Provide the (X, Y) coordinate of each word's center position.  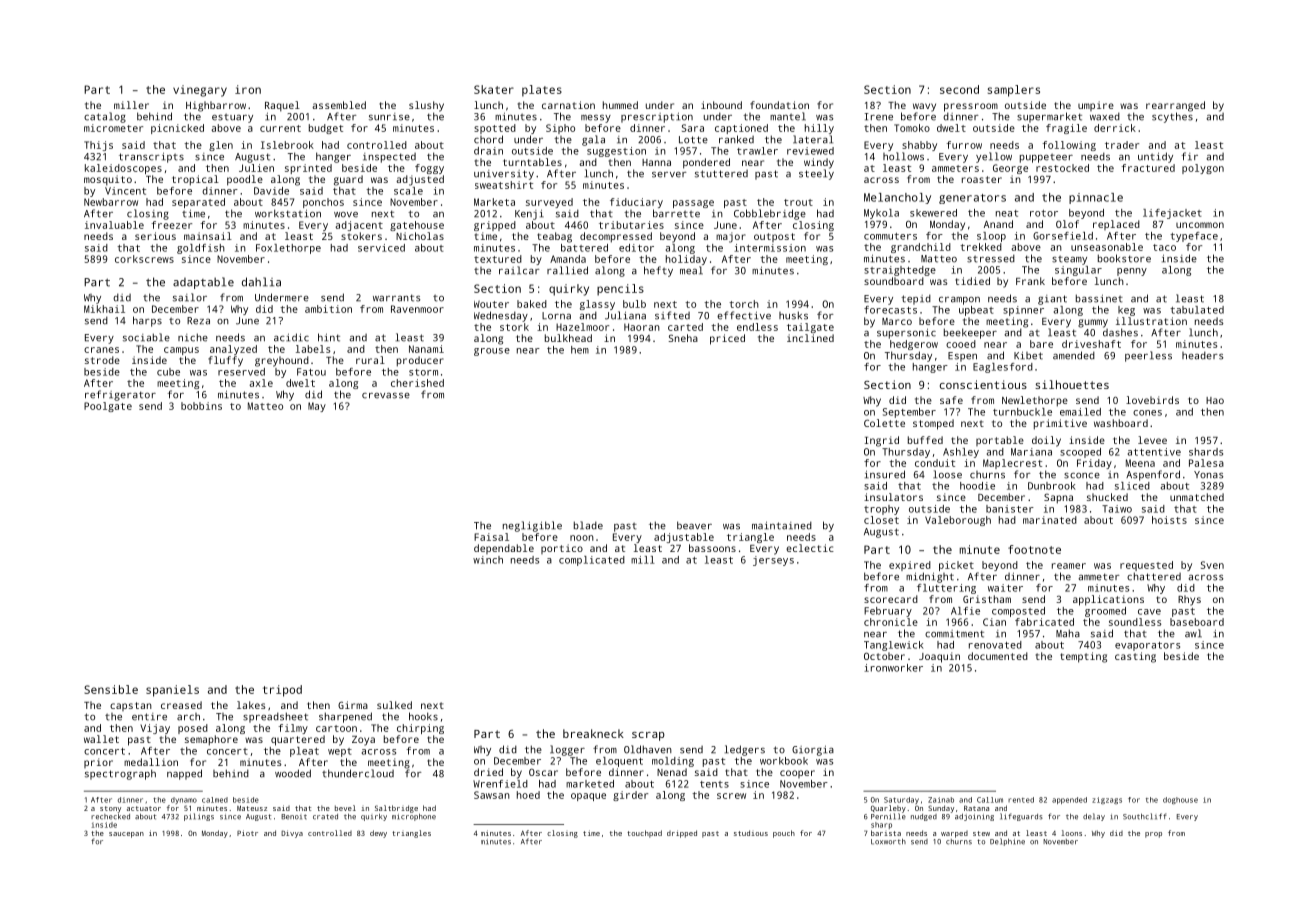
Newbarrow (111, 202)
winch (488, 560)
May (317, 407)
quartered (298, 740)
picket (956, 566)
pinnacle (1096, 198)
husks (793, 315)
